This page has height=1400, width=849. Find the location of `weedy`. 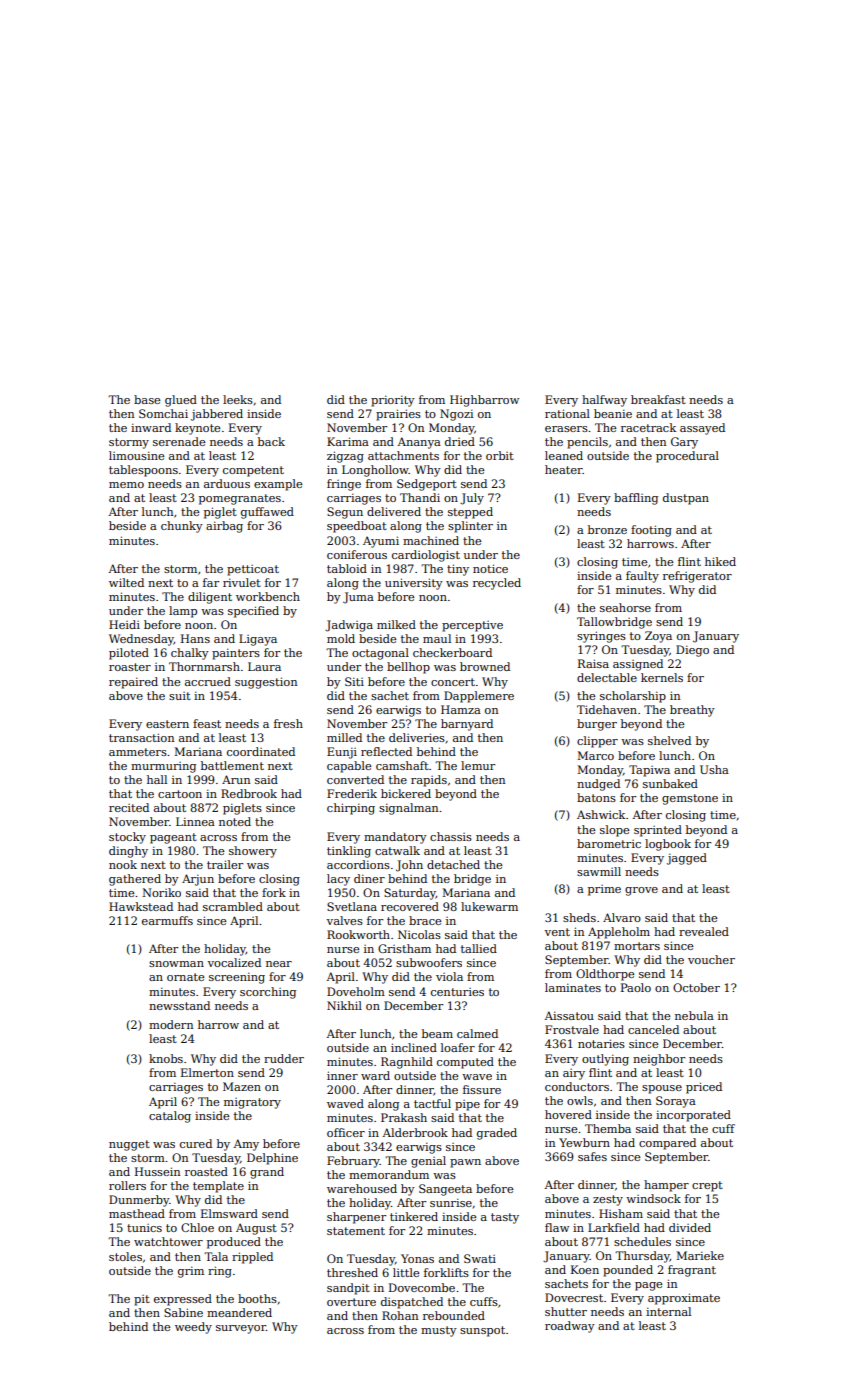

weedy is located at coordinates (193, 1328).
